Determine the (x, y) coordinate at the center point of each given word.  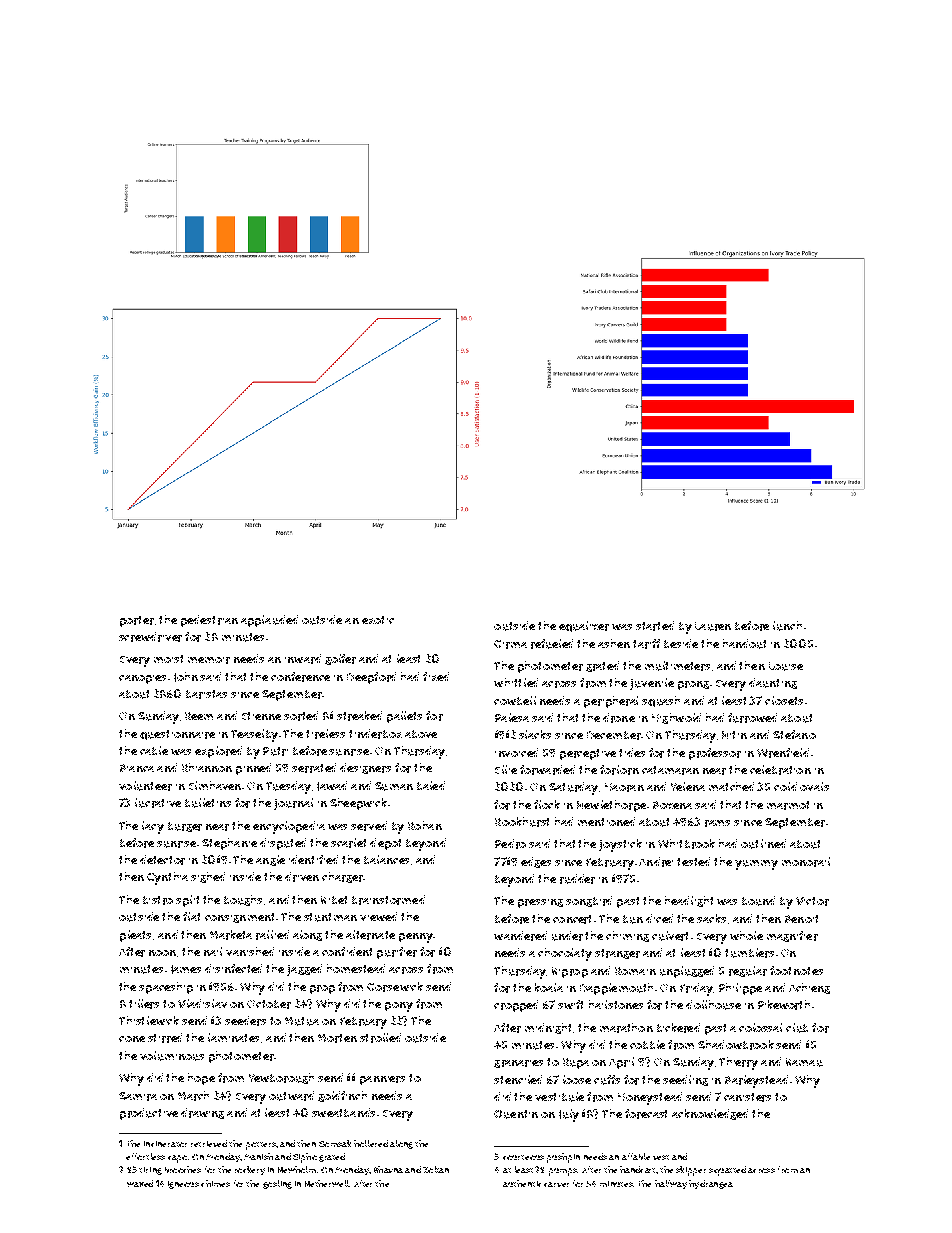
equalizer (584, 626)
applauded (269, 621)
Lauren (713, 626)
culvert (670, 936)
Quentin (516, 1114)
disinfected (233, 968)
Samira (138, 1096)
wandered (520, 936)
